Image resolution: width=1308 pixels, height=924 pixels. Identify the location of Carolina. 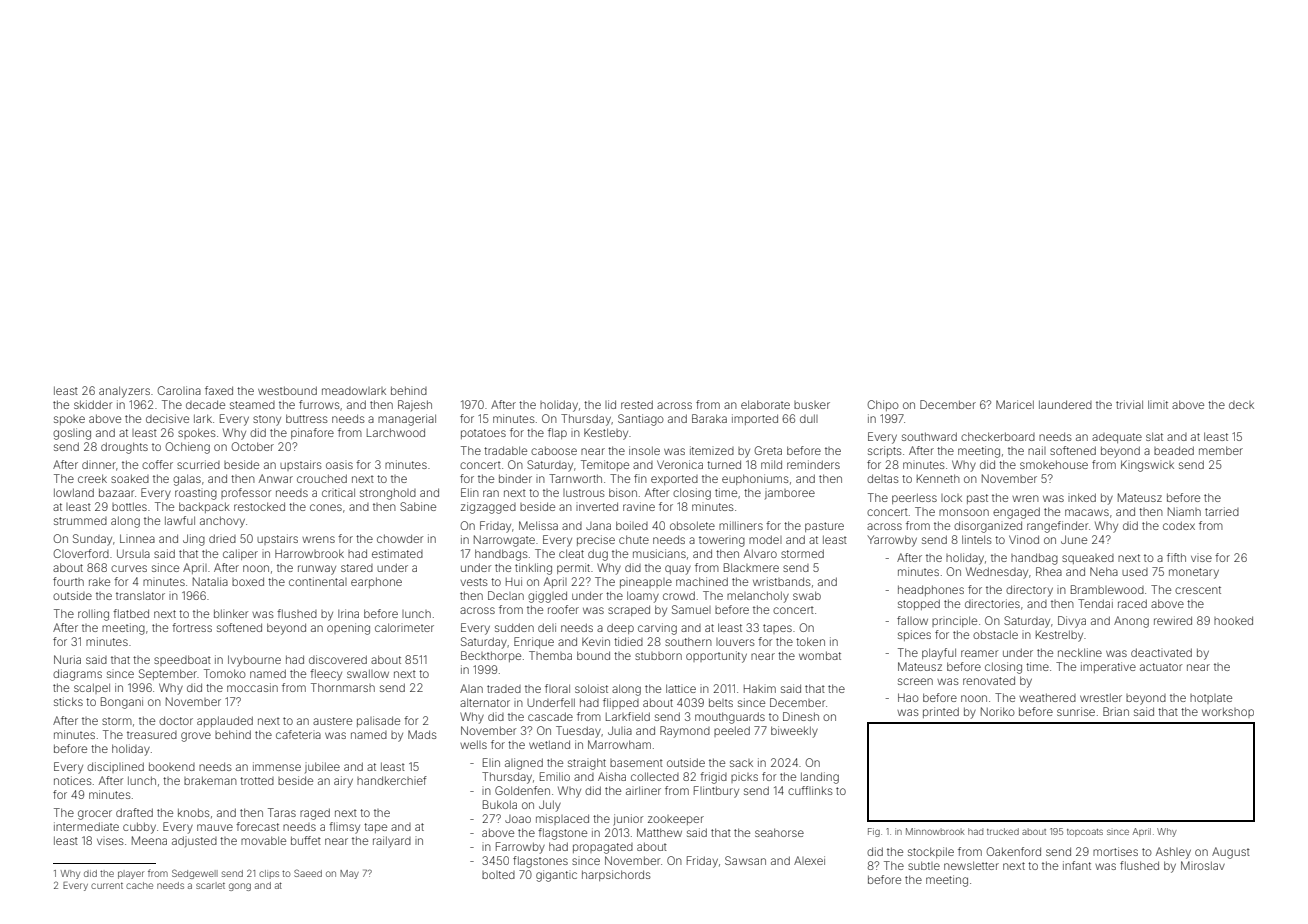
(179, 390).
